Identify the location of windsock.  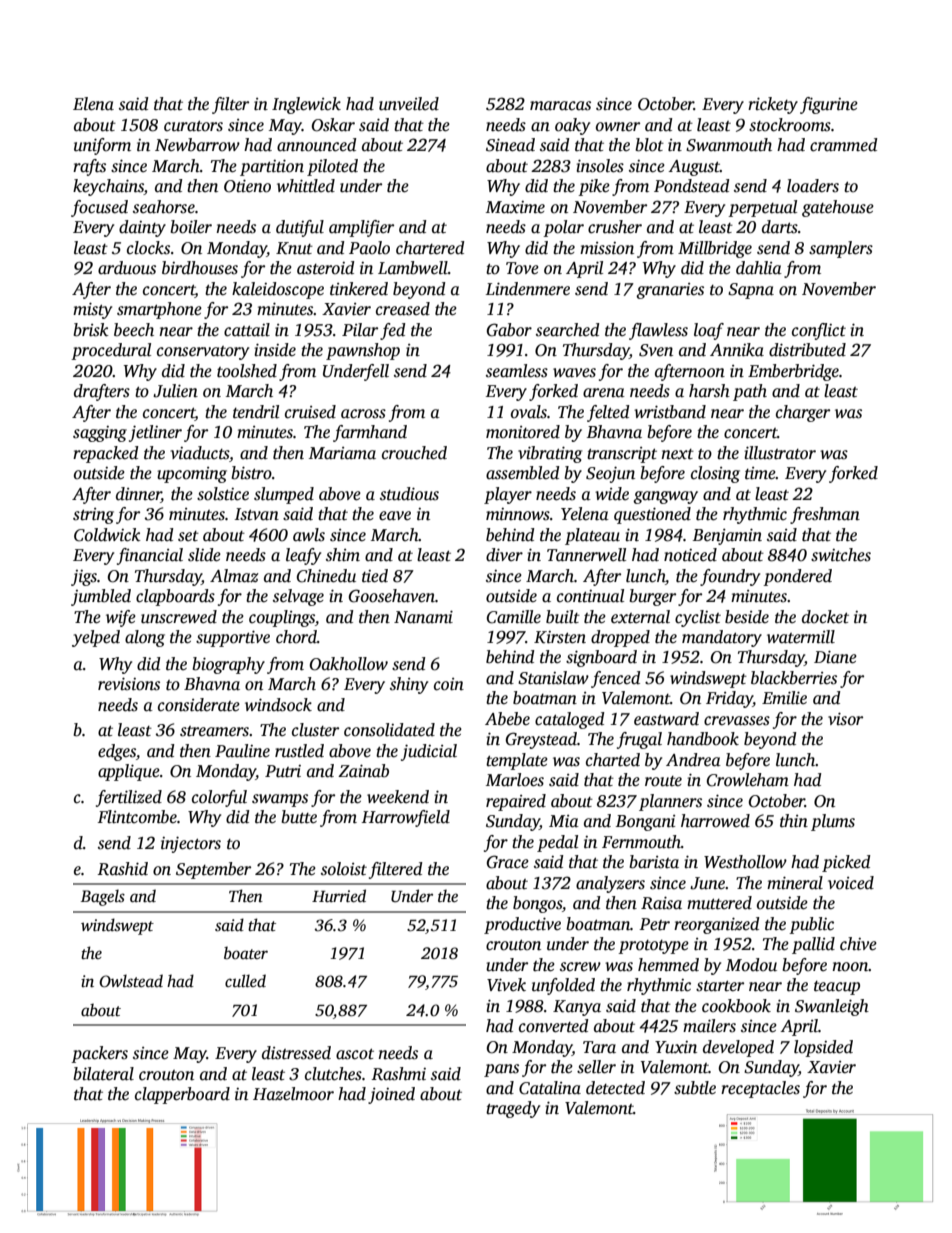
(278, 705).
